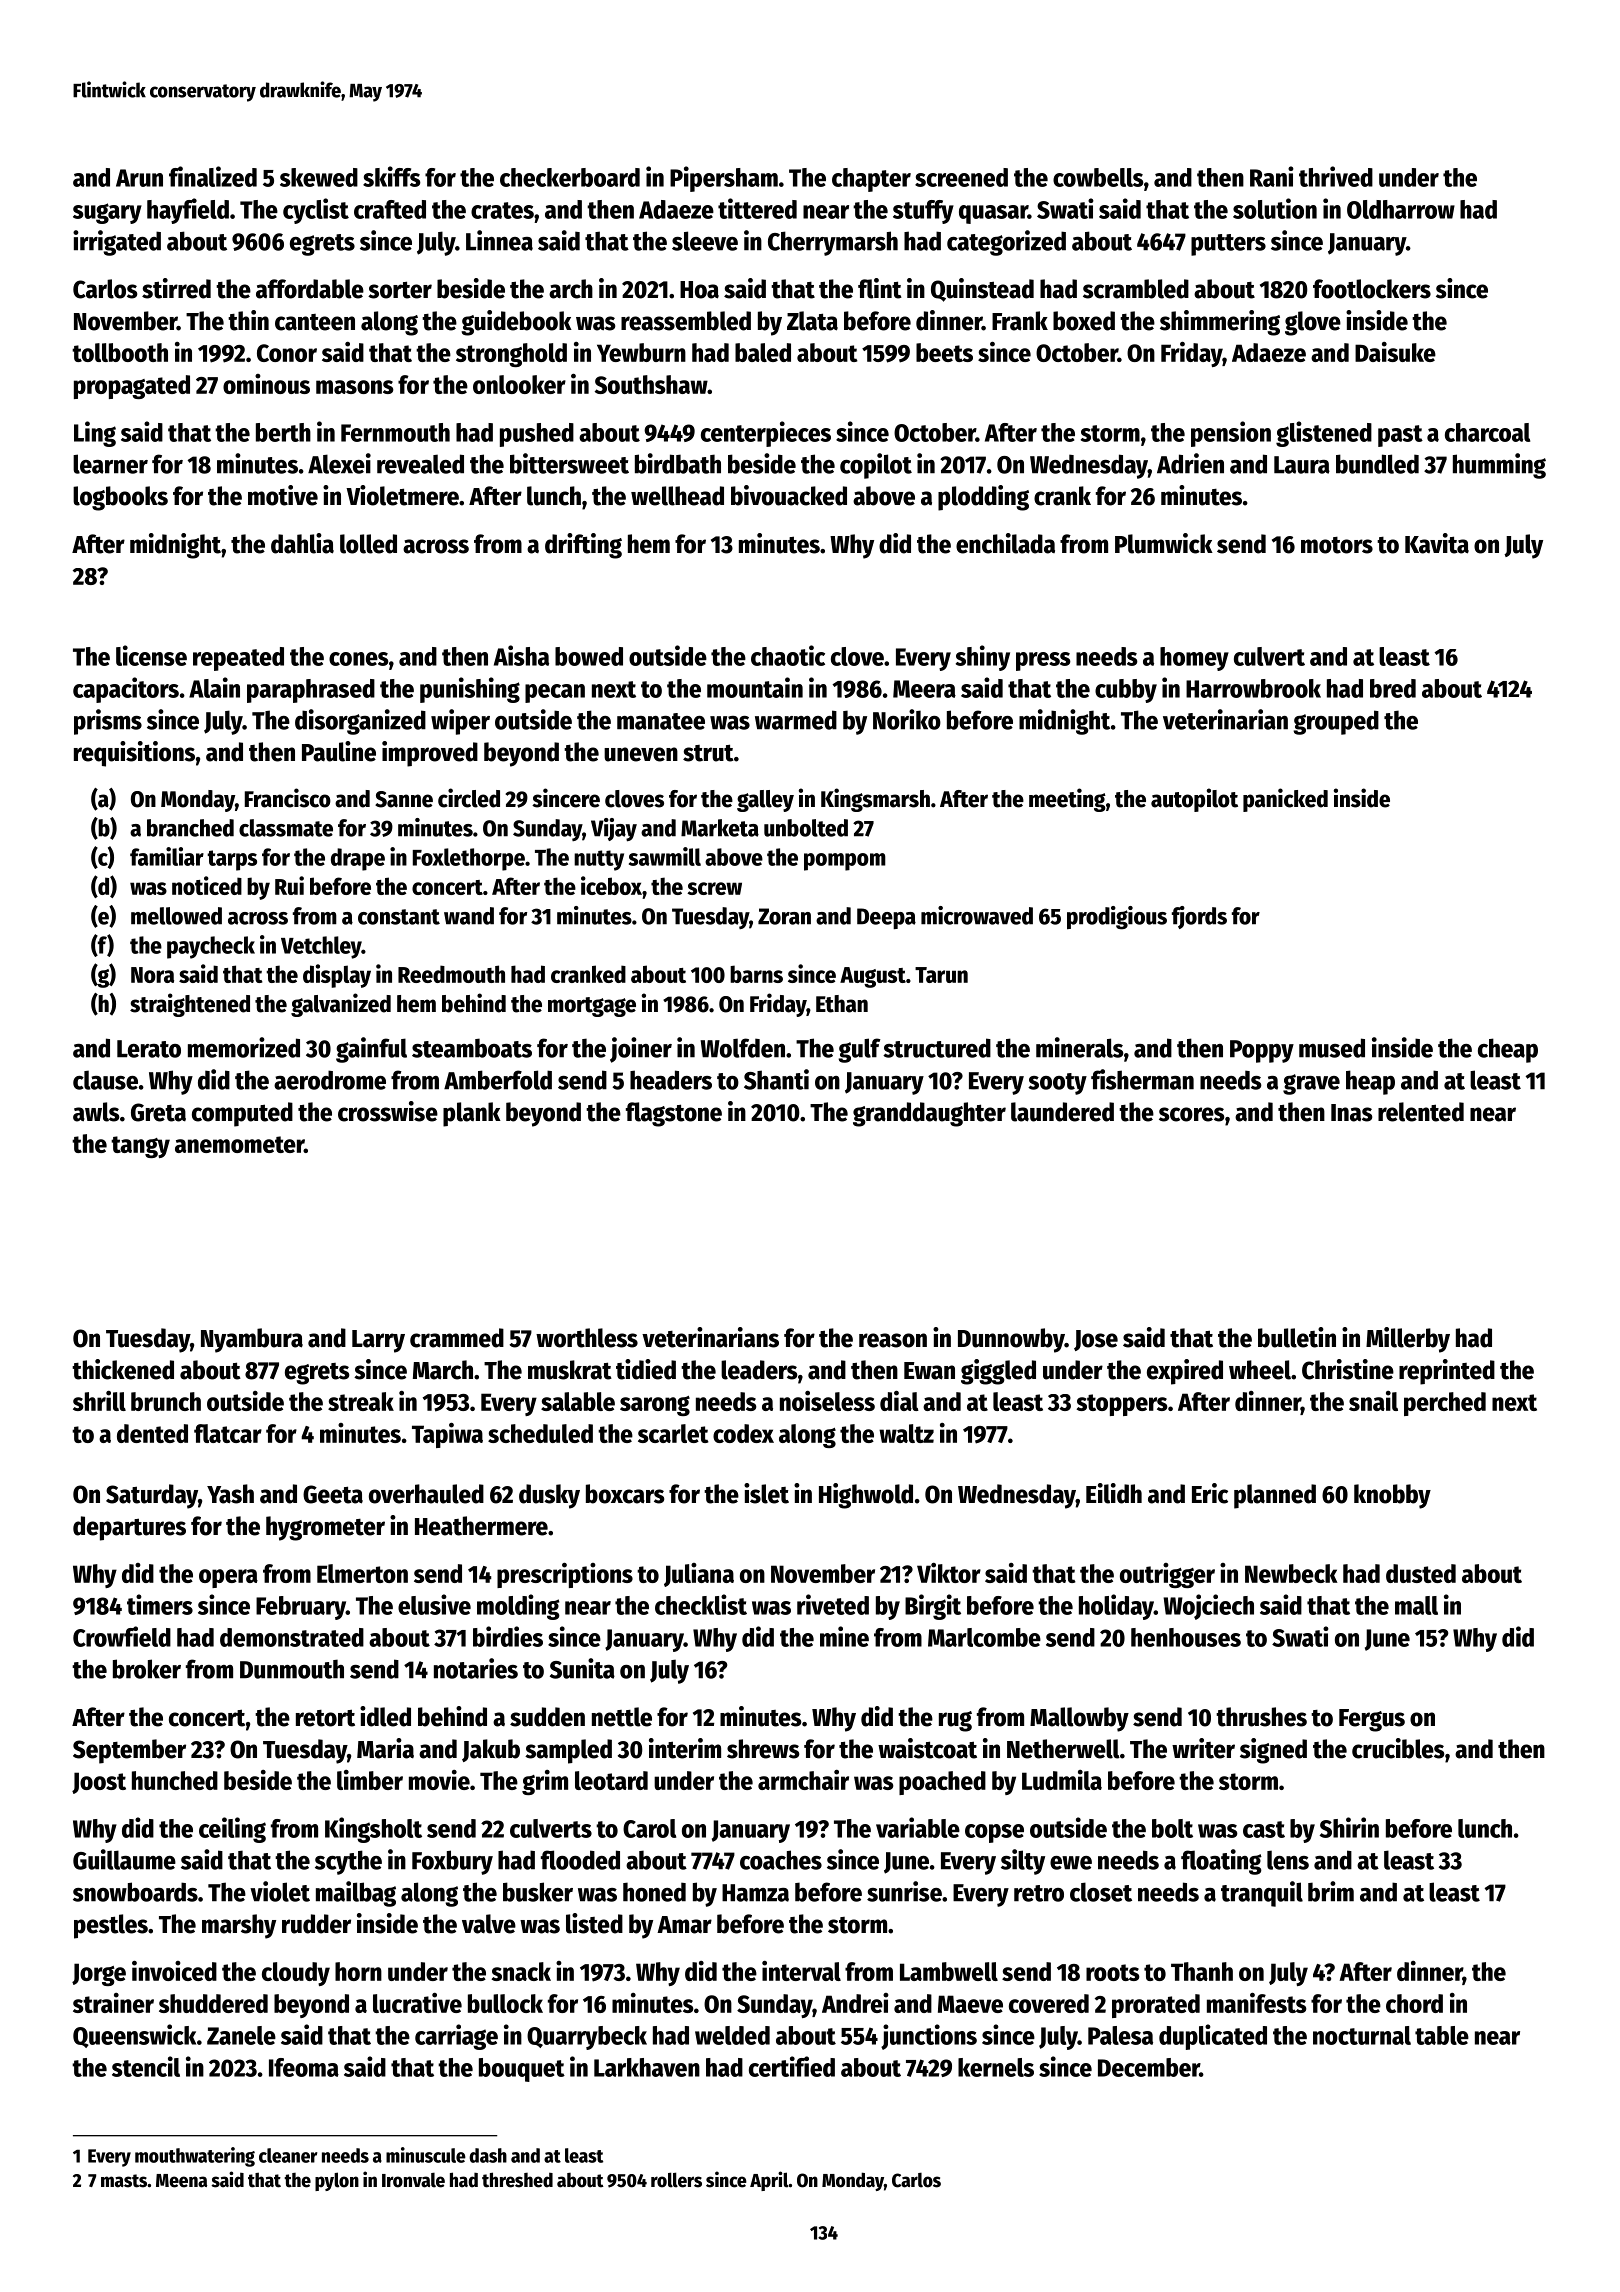  I want to click on cloudy, so click(296, 1974).
